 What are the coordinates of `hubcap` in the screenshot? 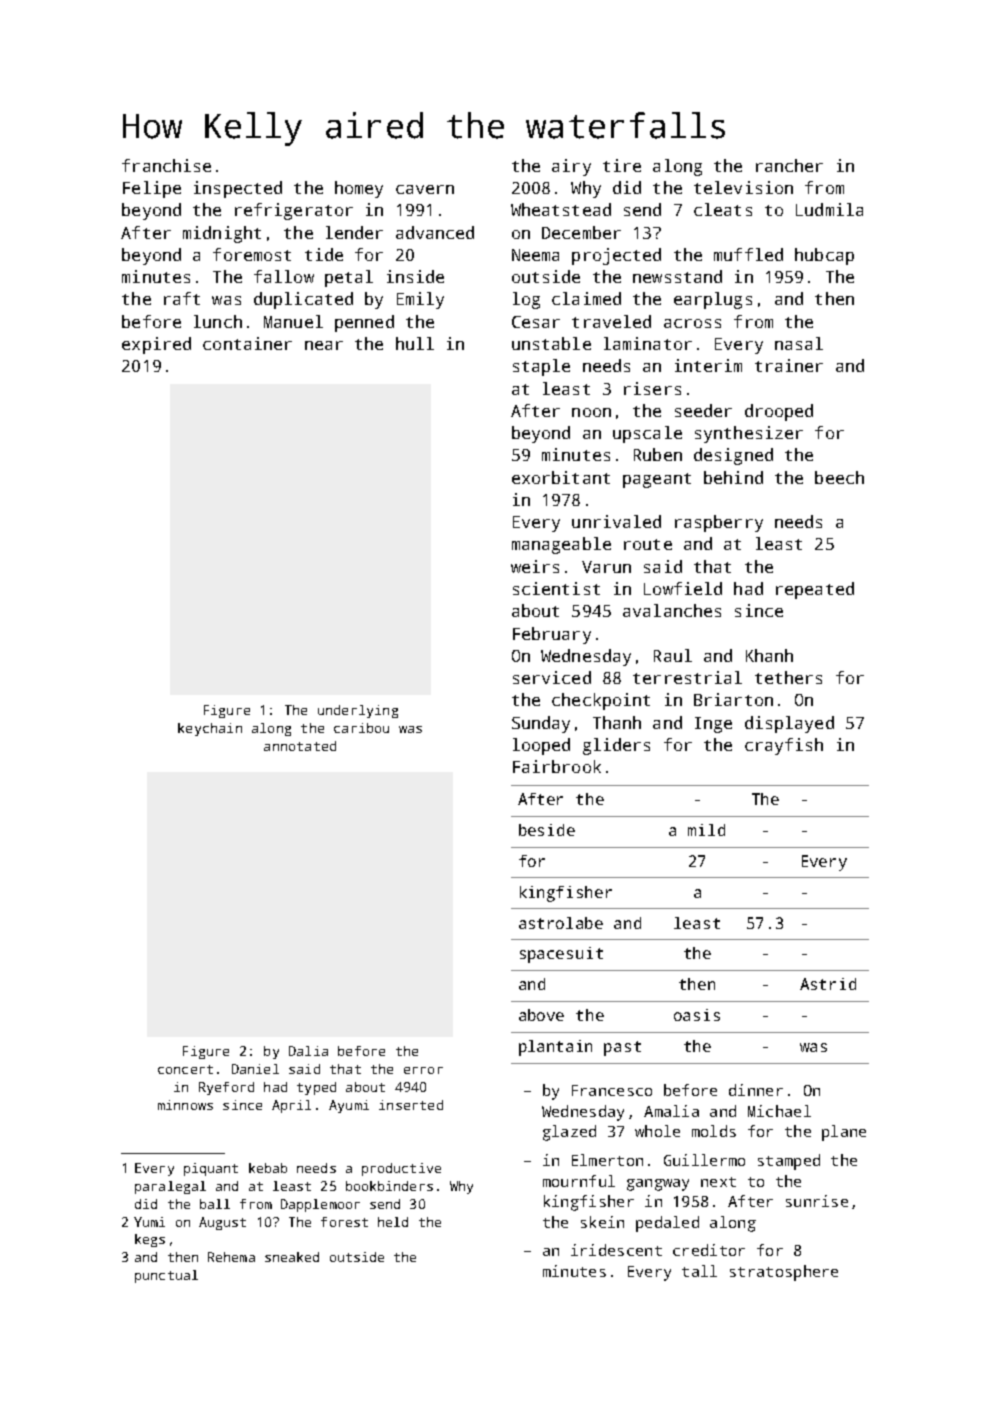 It's located at (824, 256).
